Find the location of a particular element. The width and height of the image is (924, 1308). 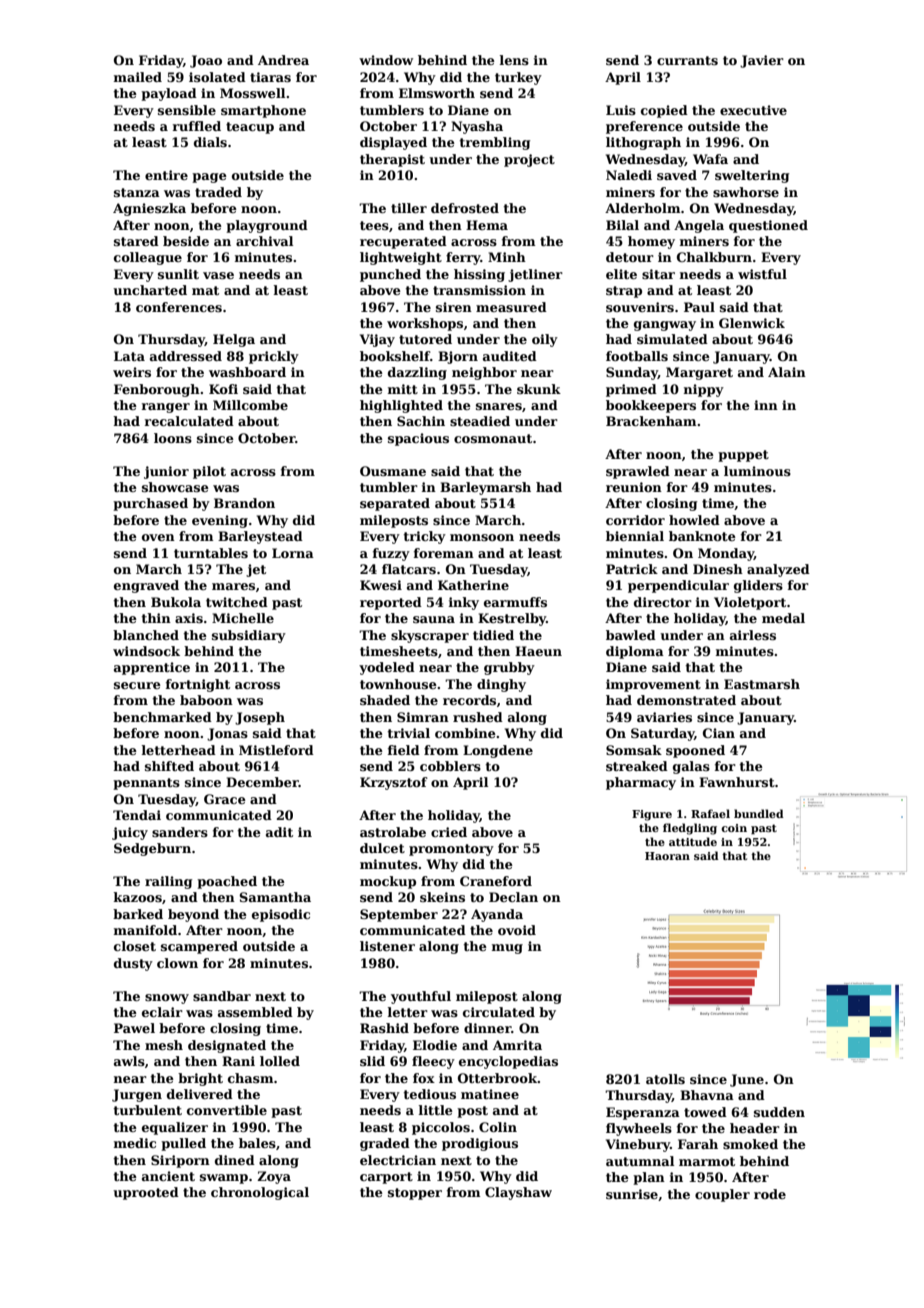

Longdene is located at coordinates (498, 751).
